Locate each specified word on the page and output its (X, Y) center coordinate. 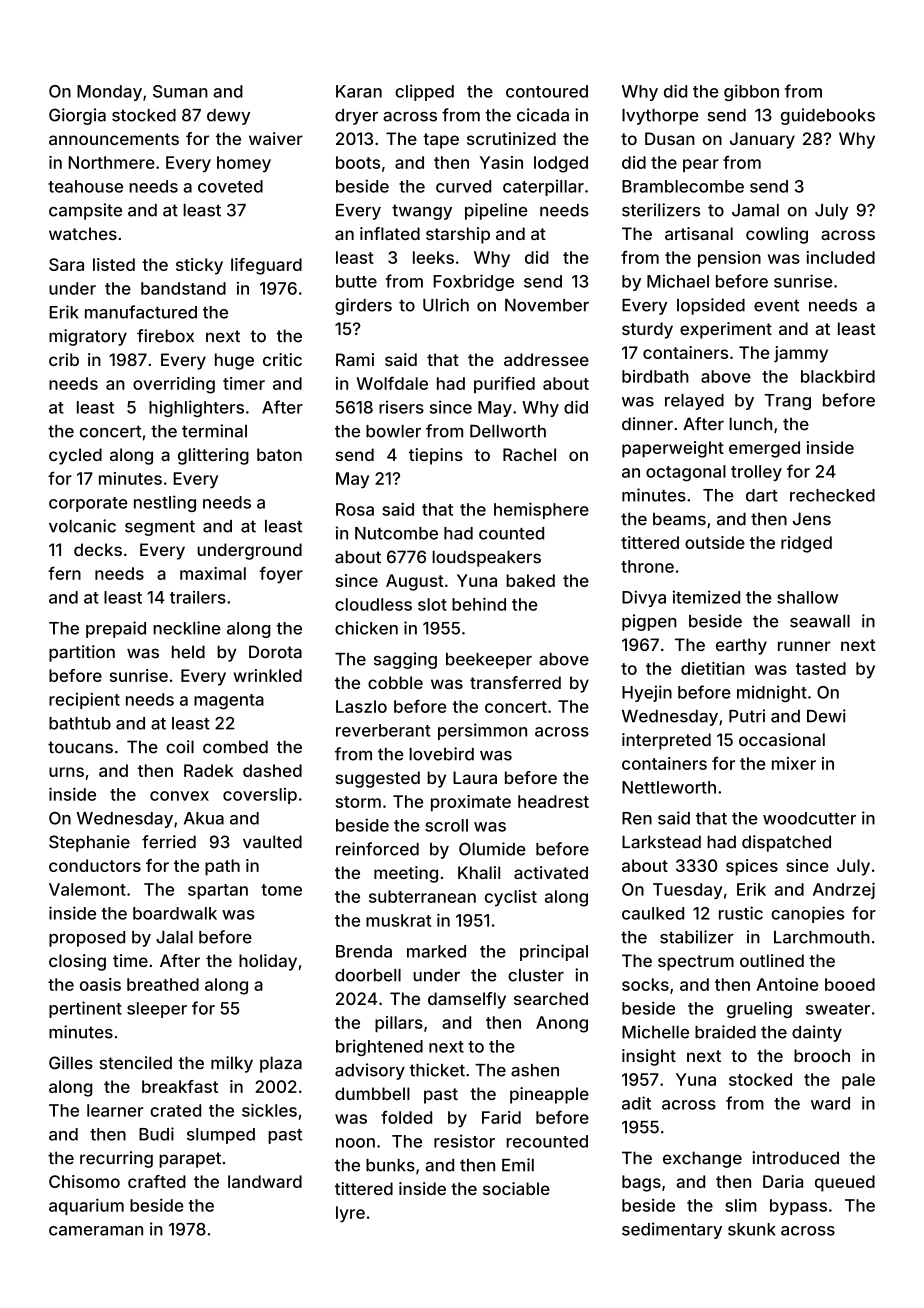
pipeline (496, 211)
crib (64, 359)
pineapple (549, 1095)
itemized (706, 597)
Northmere (111, 162)
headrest (553, 801)
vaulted (272, 842)
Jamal (755, 210)
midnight (772, 693)
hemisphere (541, 510)
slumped (221, 1136)
